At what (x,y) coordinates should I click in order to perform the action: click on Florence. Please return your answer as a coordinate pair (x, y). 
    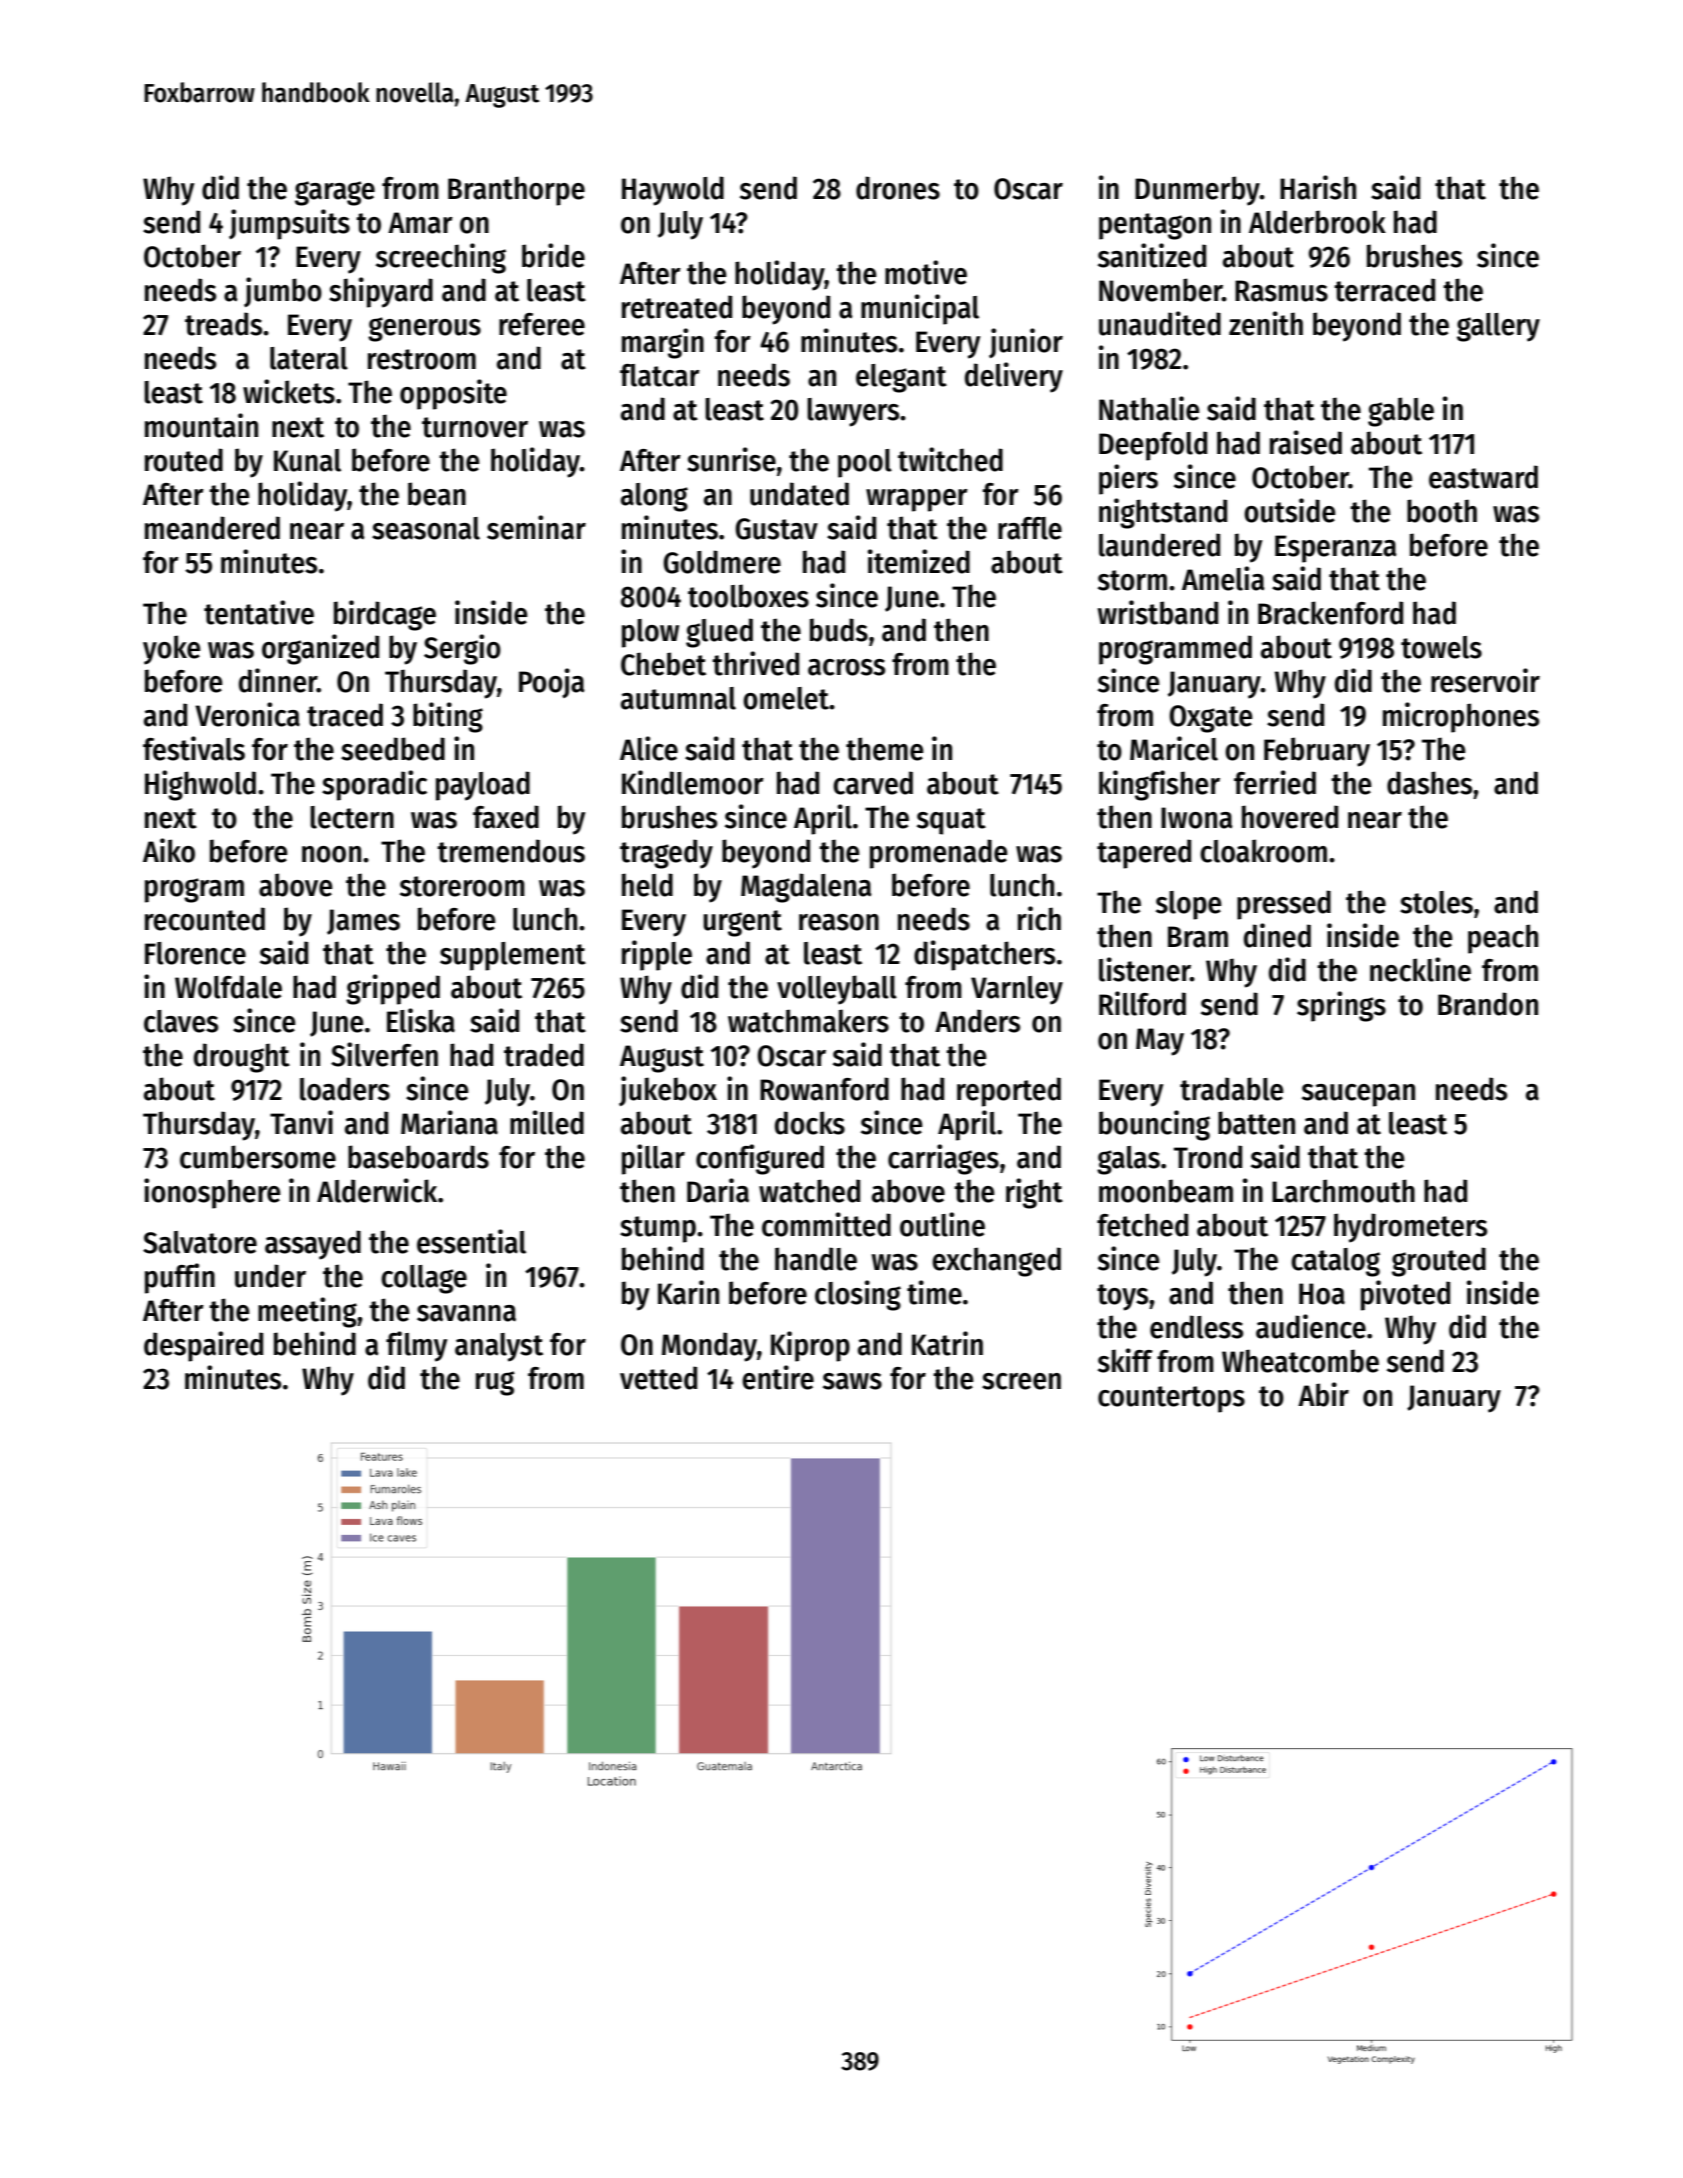
    Looking at the image, I should click on (195, 953).
